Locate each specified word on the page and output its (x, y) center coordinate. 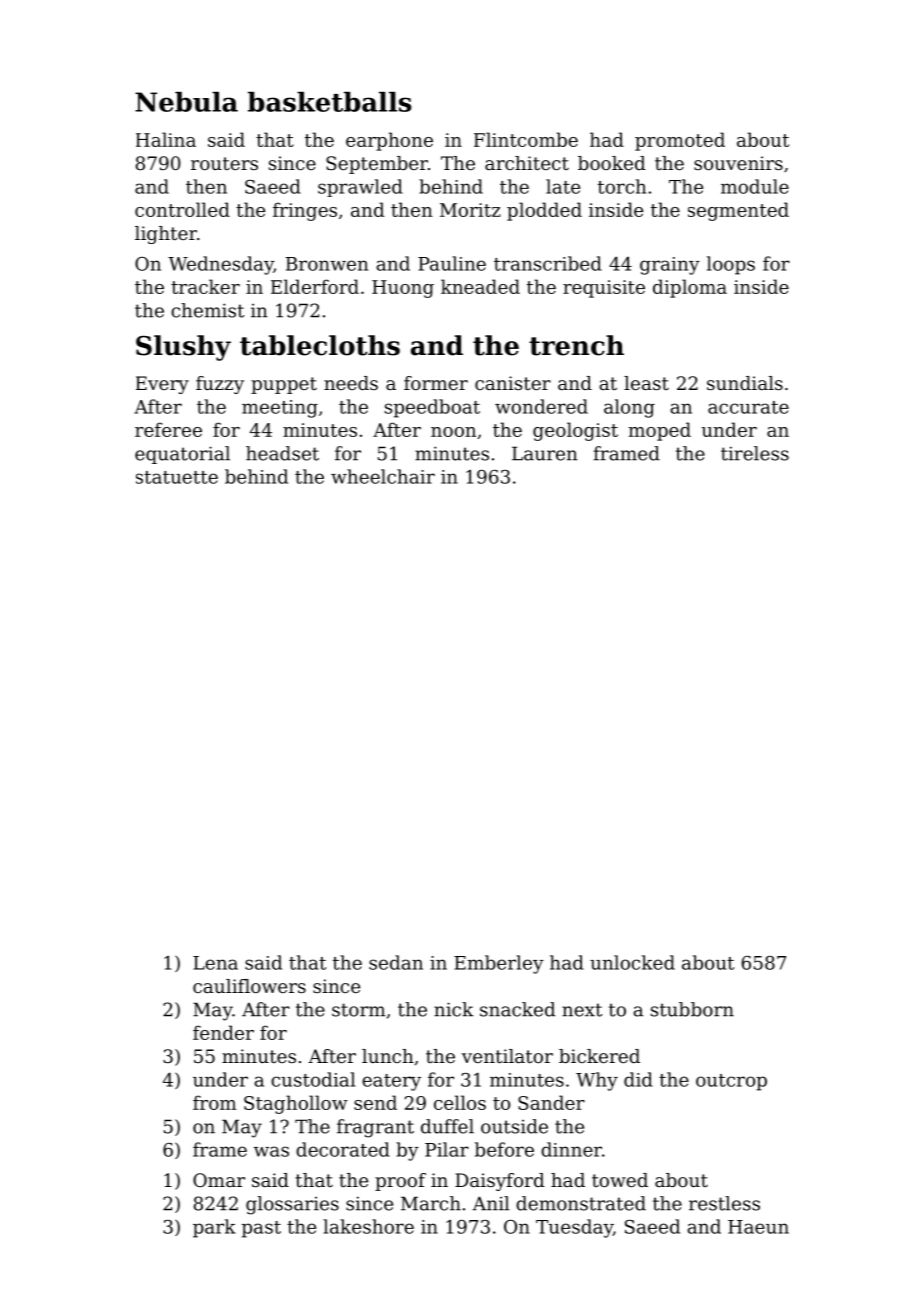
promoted (680, 141)
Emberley (499, 964)
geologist (575, 431)
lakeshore (368, 1226)
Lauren (545, 453)
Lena (215, 963)
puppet (284, 385)
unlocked (632, 962)
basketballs (330, 102)
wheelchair (383, 476)
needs (351, 383)
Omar (219, 1180)
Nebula (186, 102)
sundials (745, 383)
